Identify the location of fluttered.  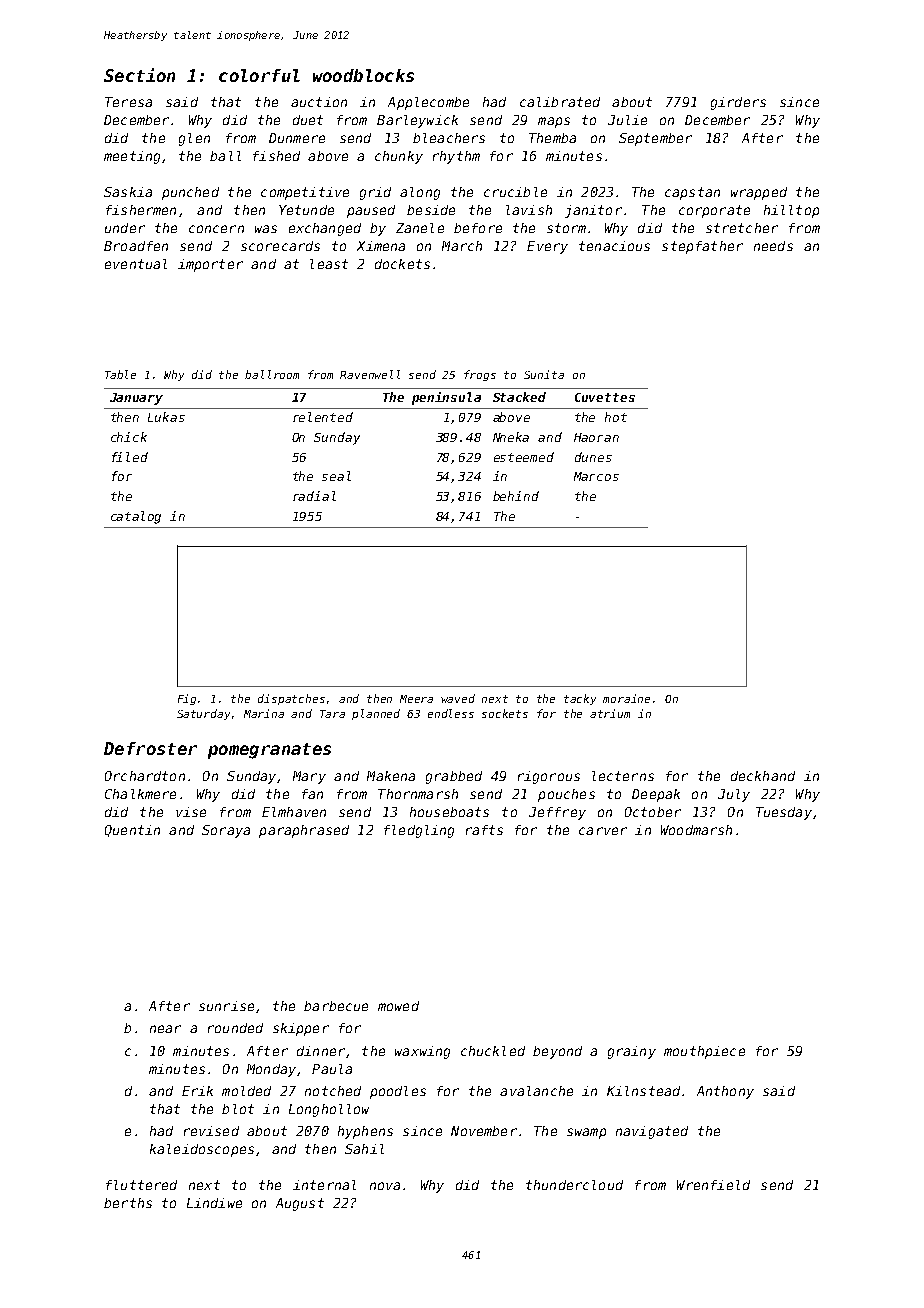
(141, 1185).
